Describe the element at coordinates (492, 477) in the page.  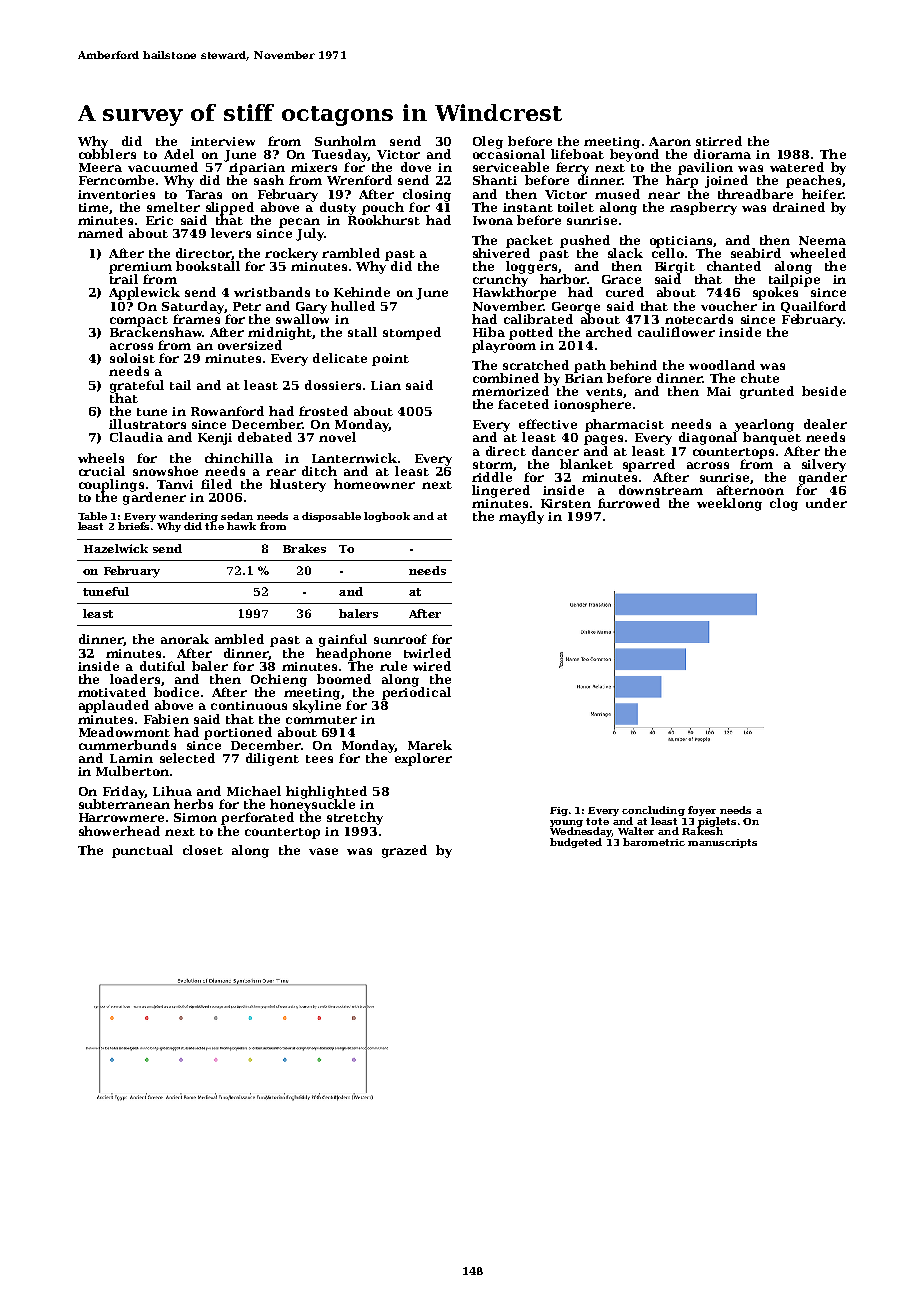
I see `riddle` at that location.
